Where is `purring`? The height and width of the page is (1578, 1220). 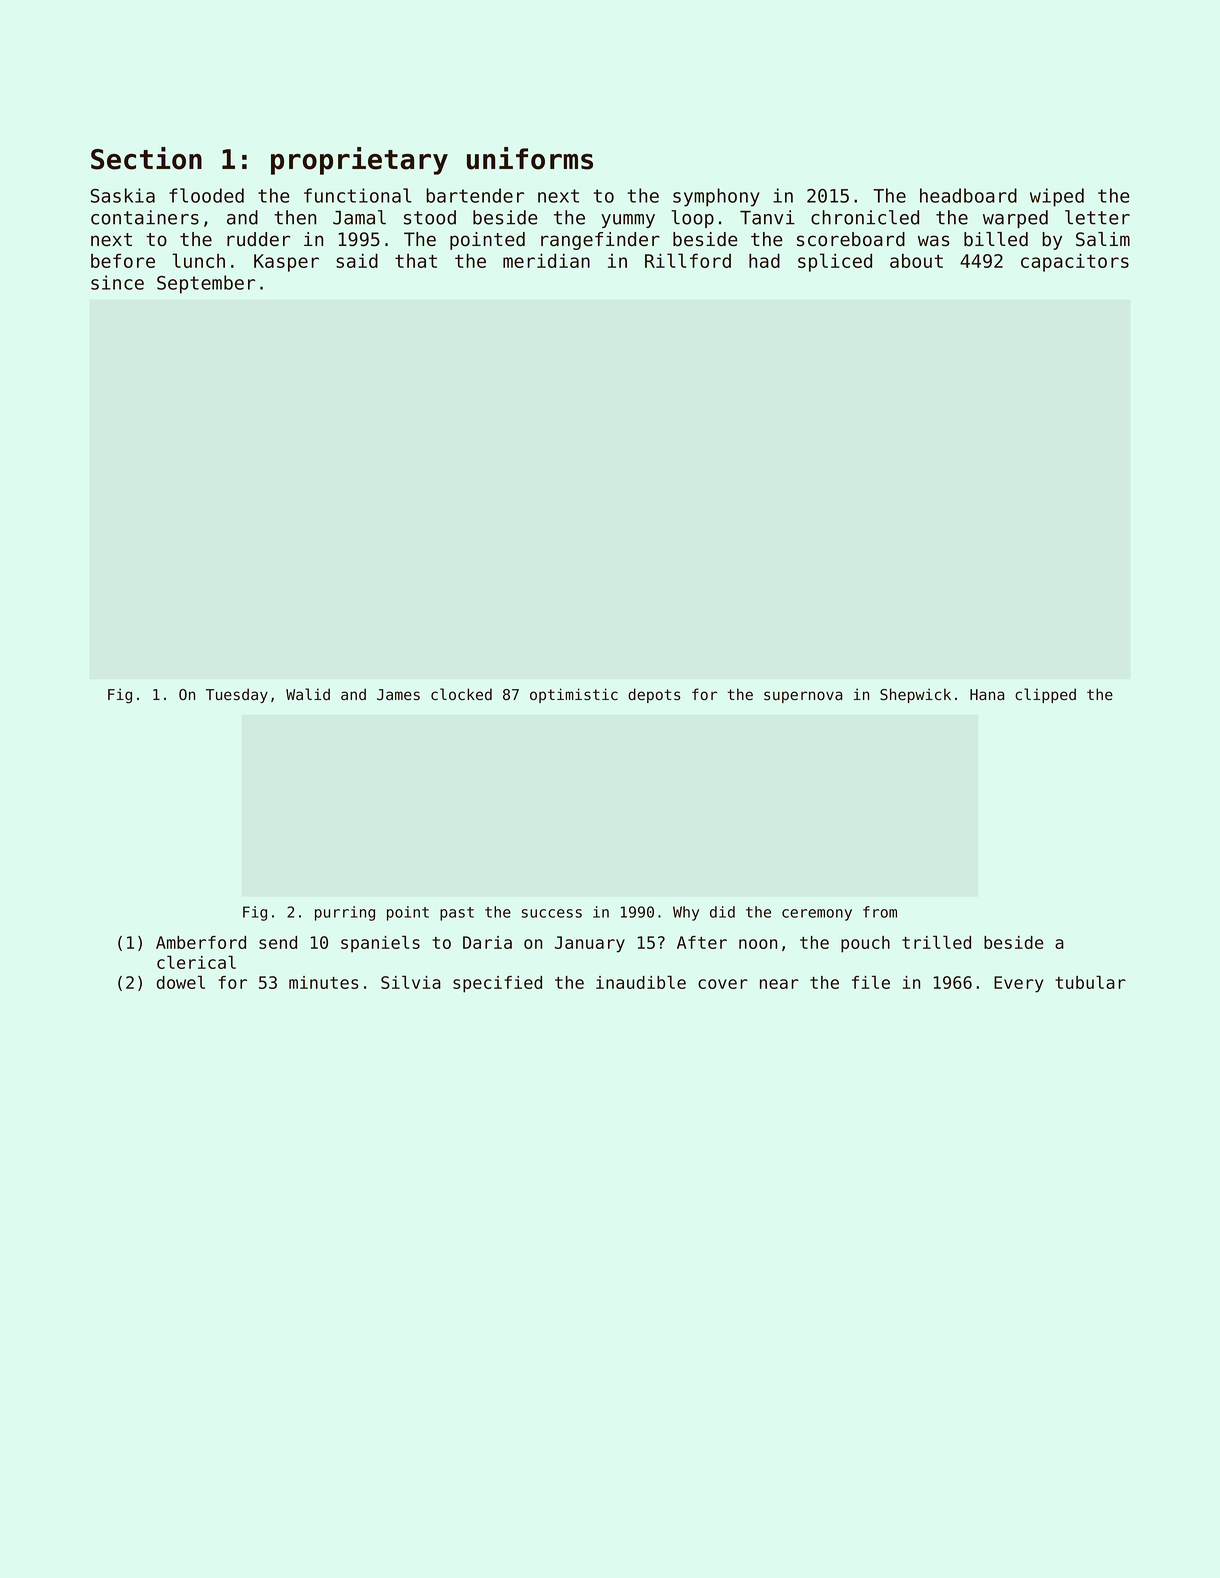 purring is located at coordinates (345, 913).
